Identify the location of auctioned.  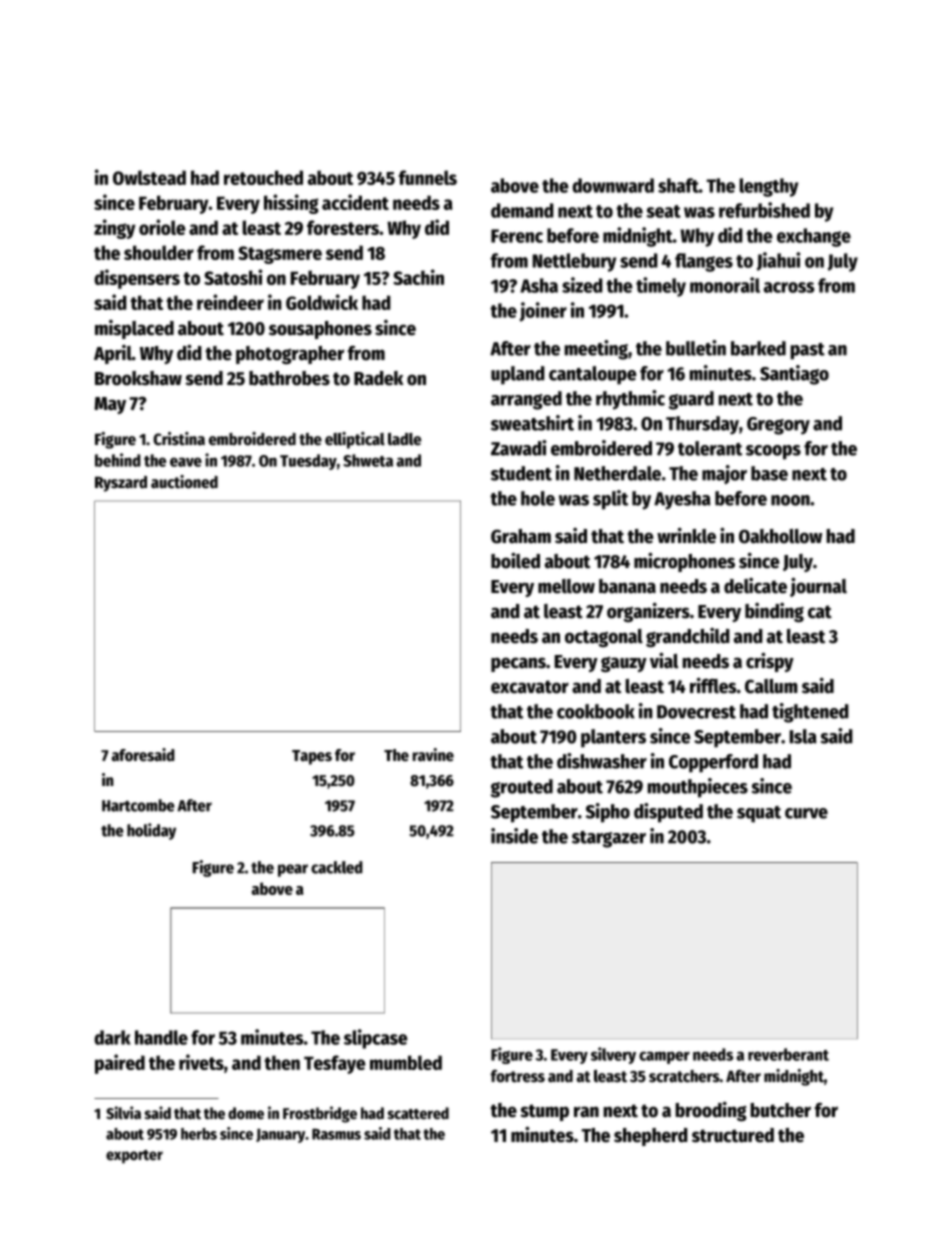
(184, 482).
